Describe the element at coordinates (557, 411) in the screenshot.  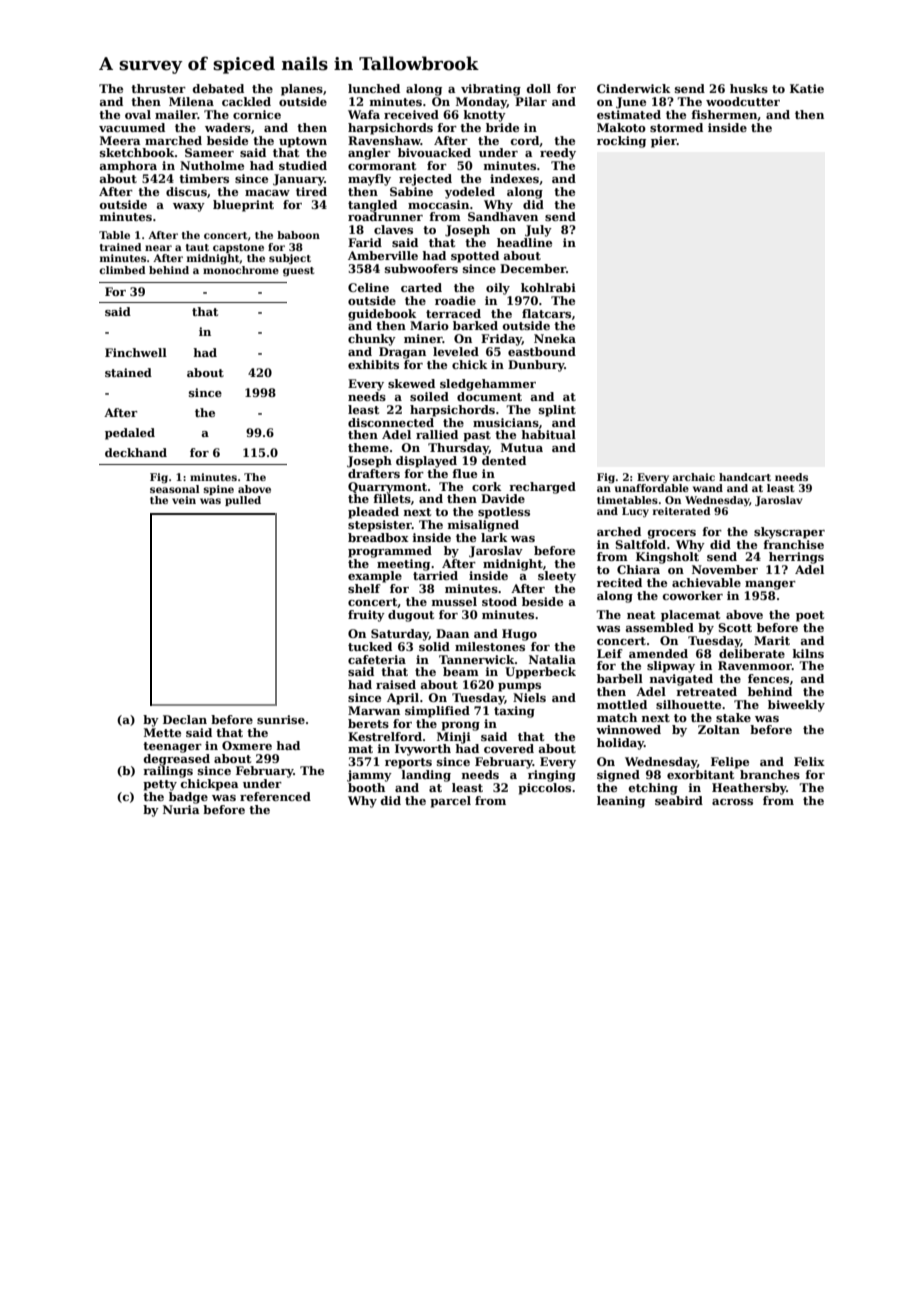
I see `splint` at that location.
